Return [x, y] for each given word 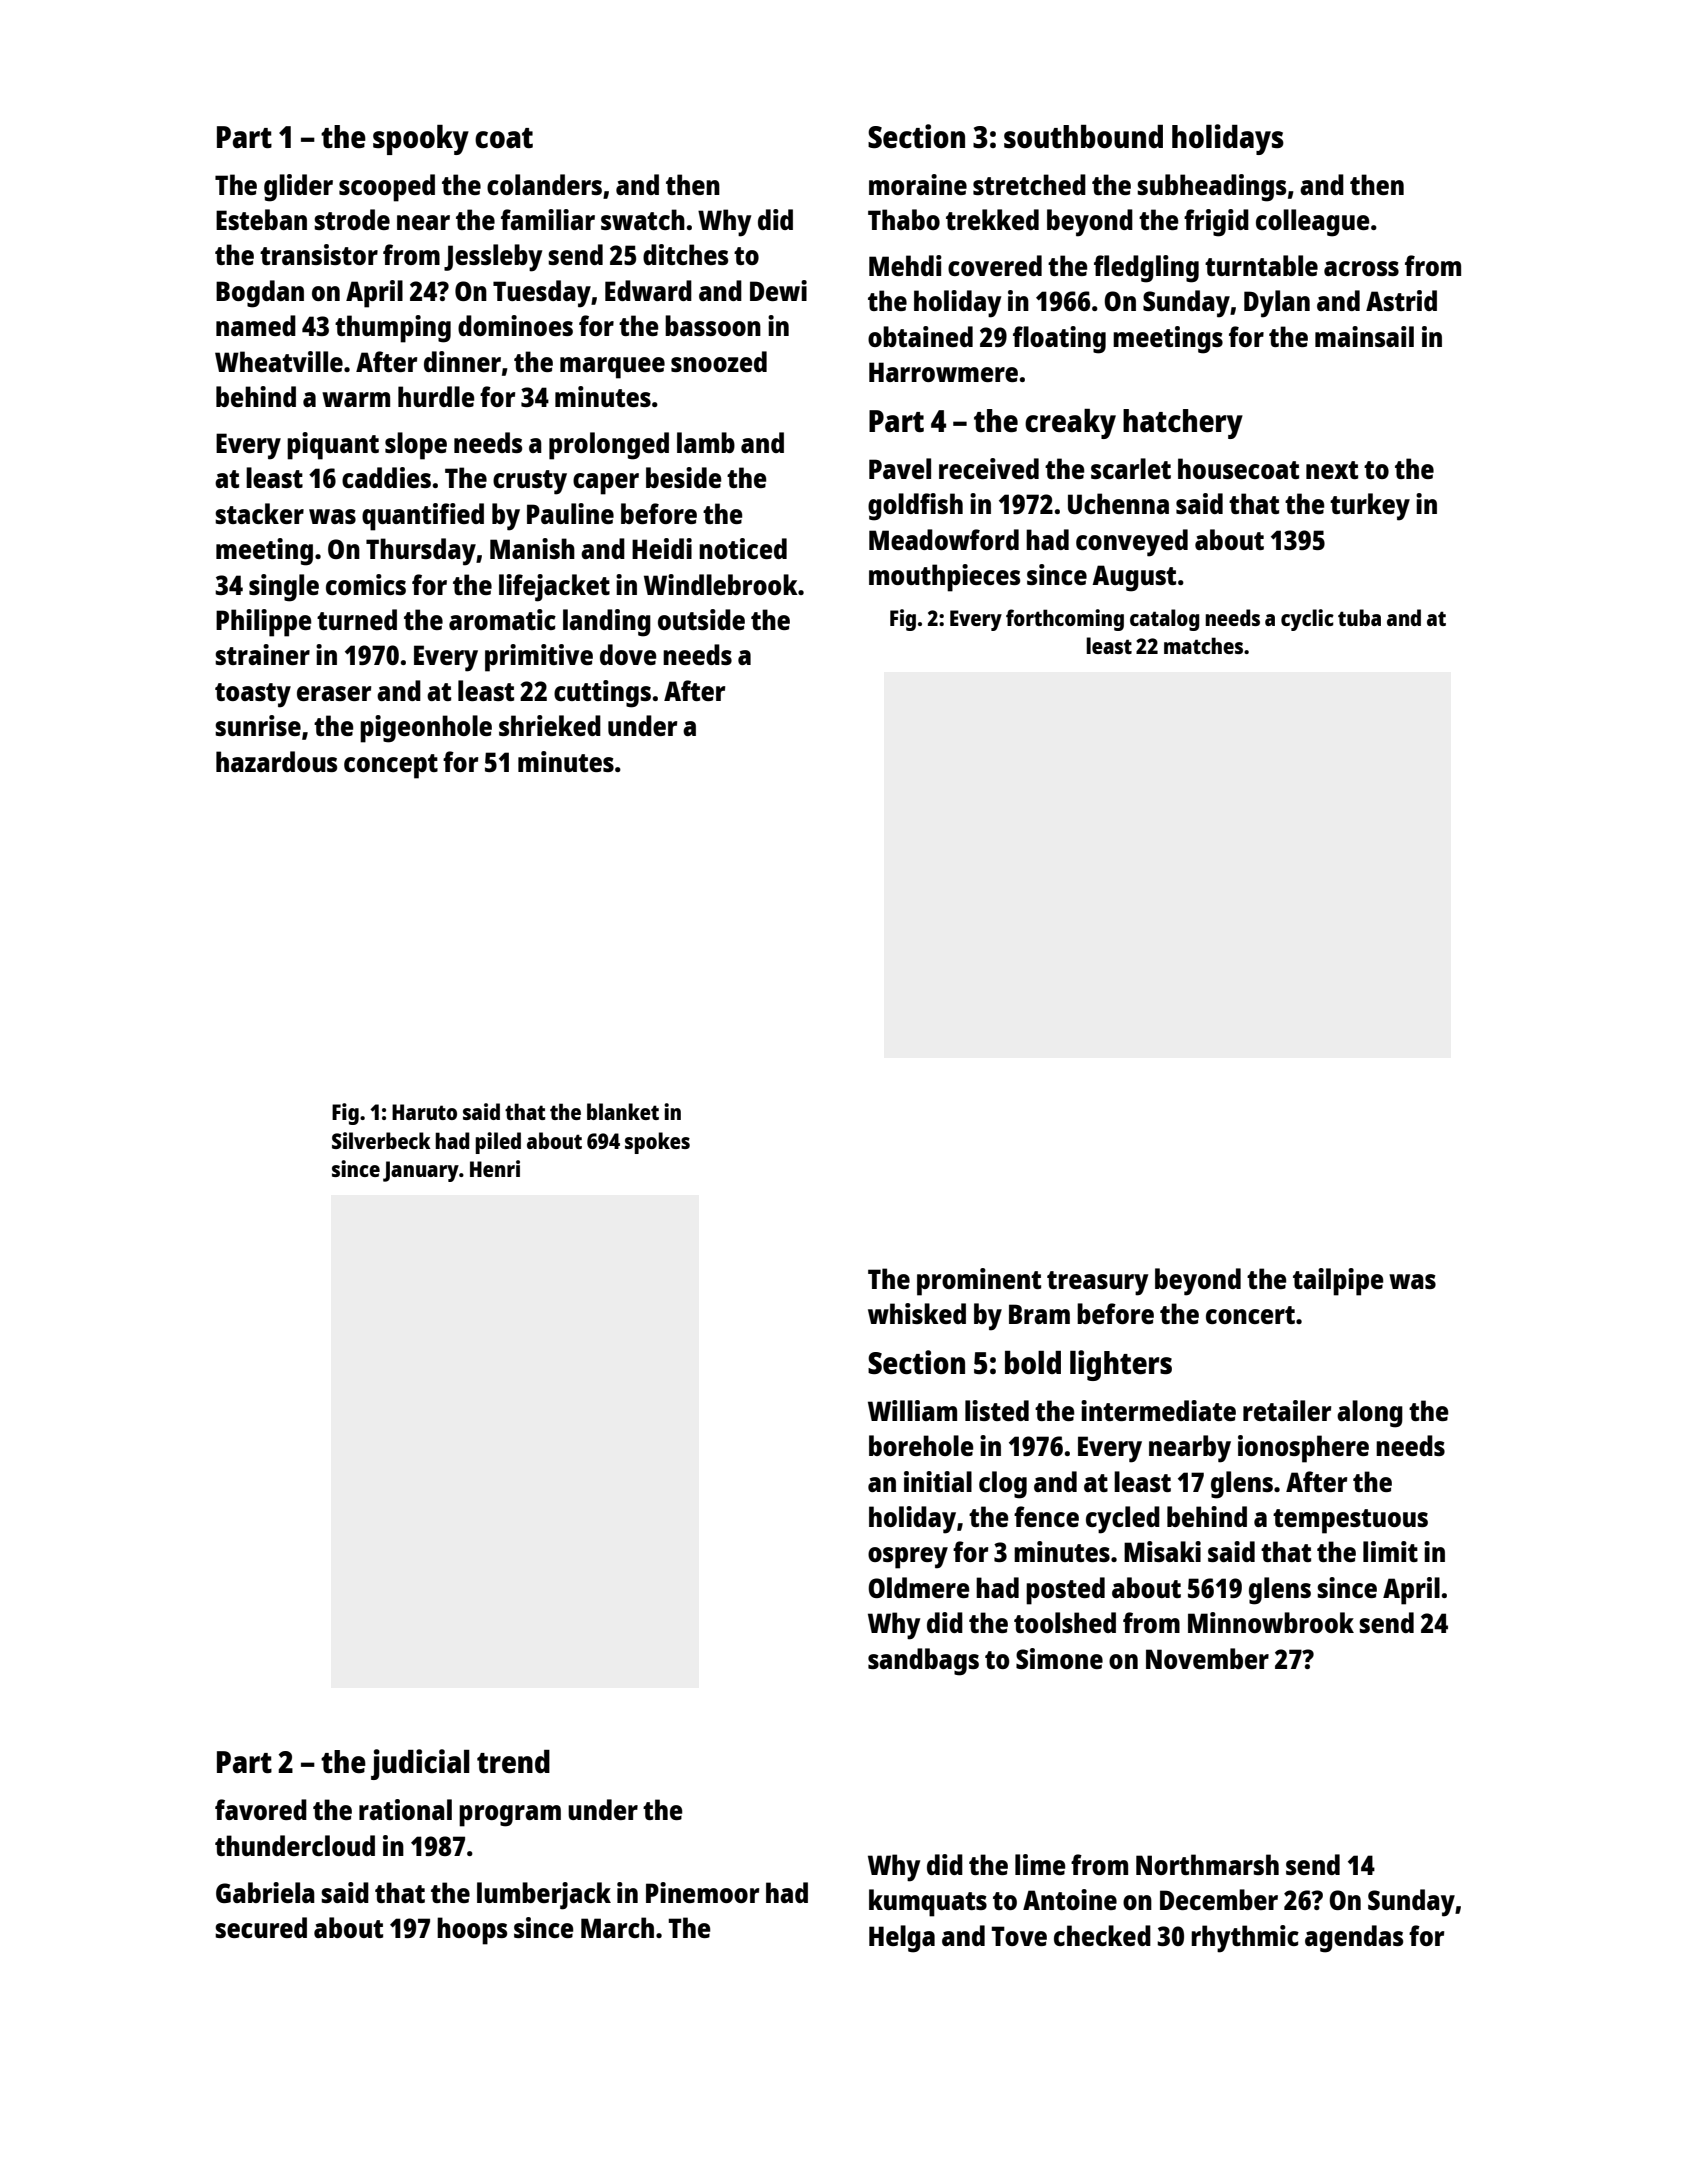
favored [261, 1809]
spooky [421, 140]
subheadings [1211, 188]
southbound [1083, 137]
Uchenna [1118, 503]
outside [701, 619]
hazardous [276, 761]
